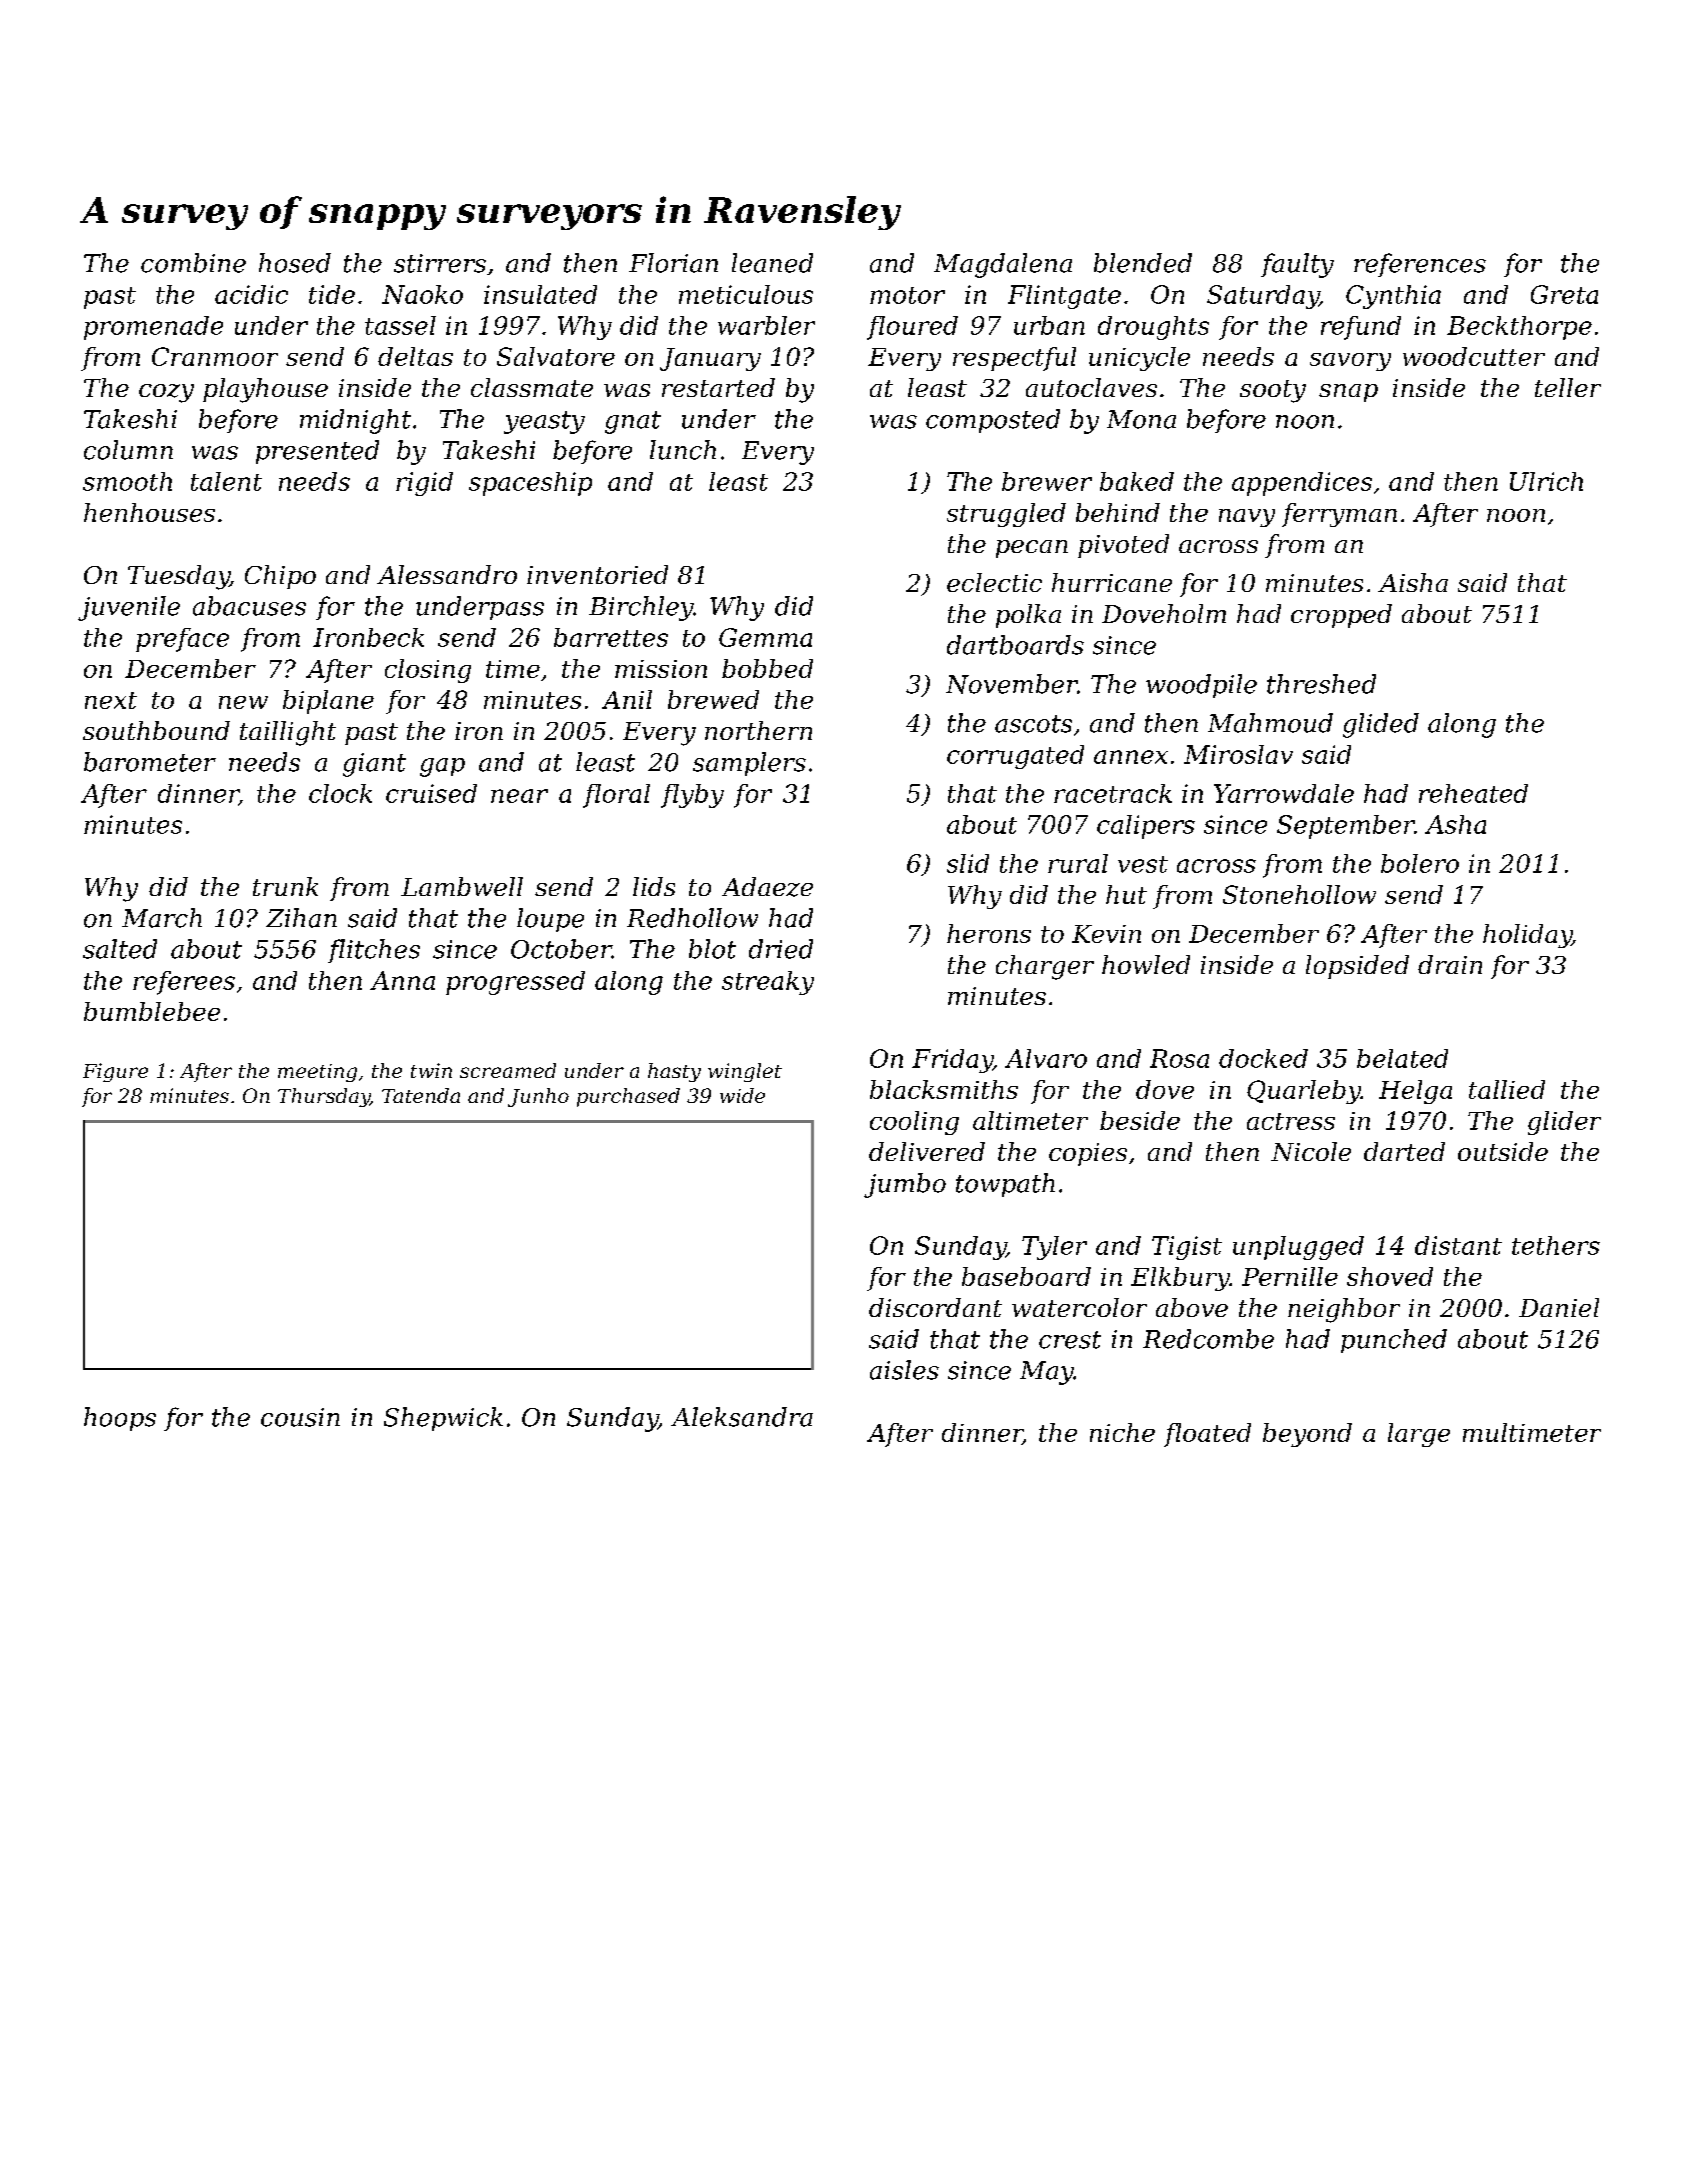 The image size is (1683, 2178). What do you see at coordinates (1420, 265) in the screenshot?
I see `references` at bounding box center [1420, 265].
